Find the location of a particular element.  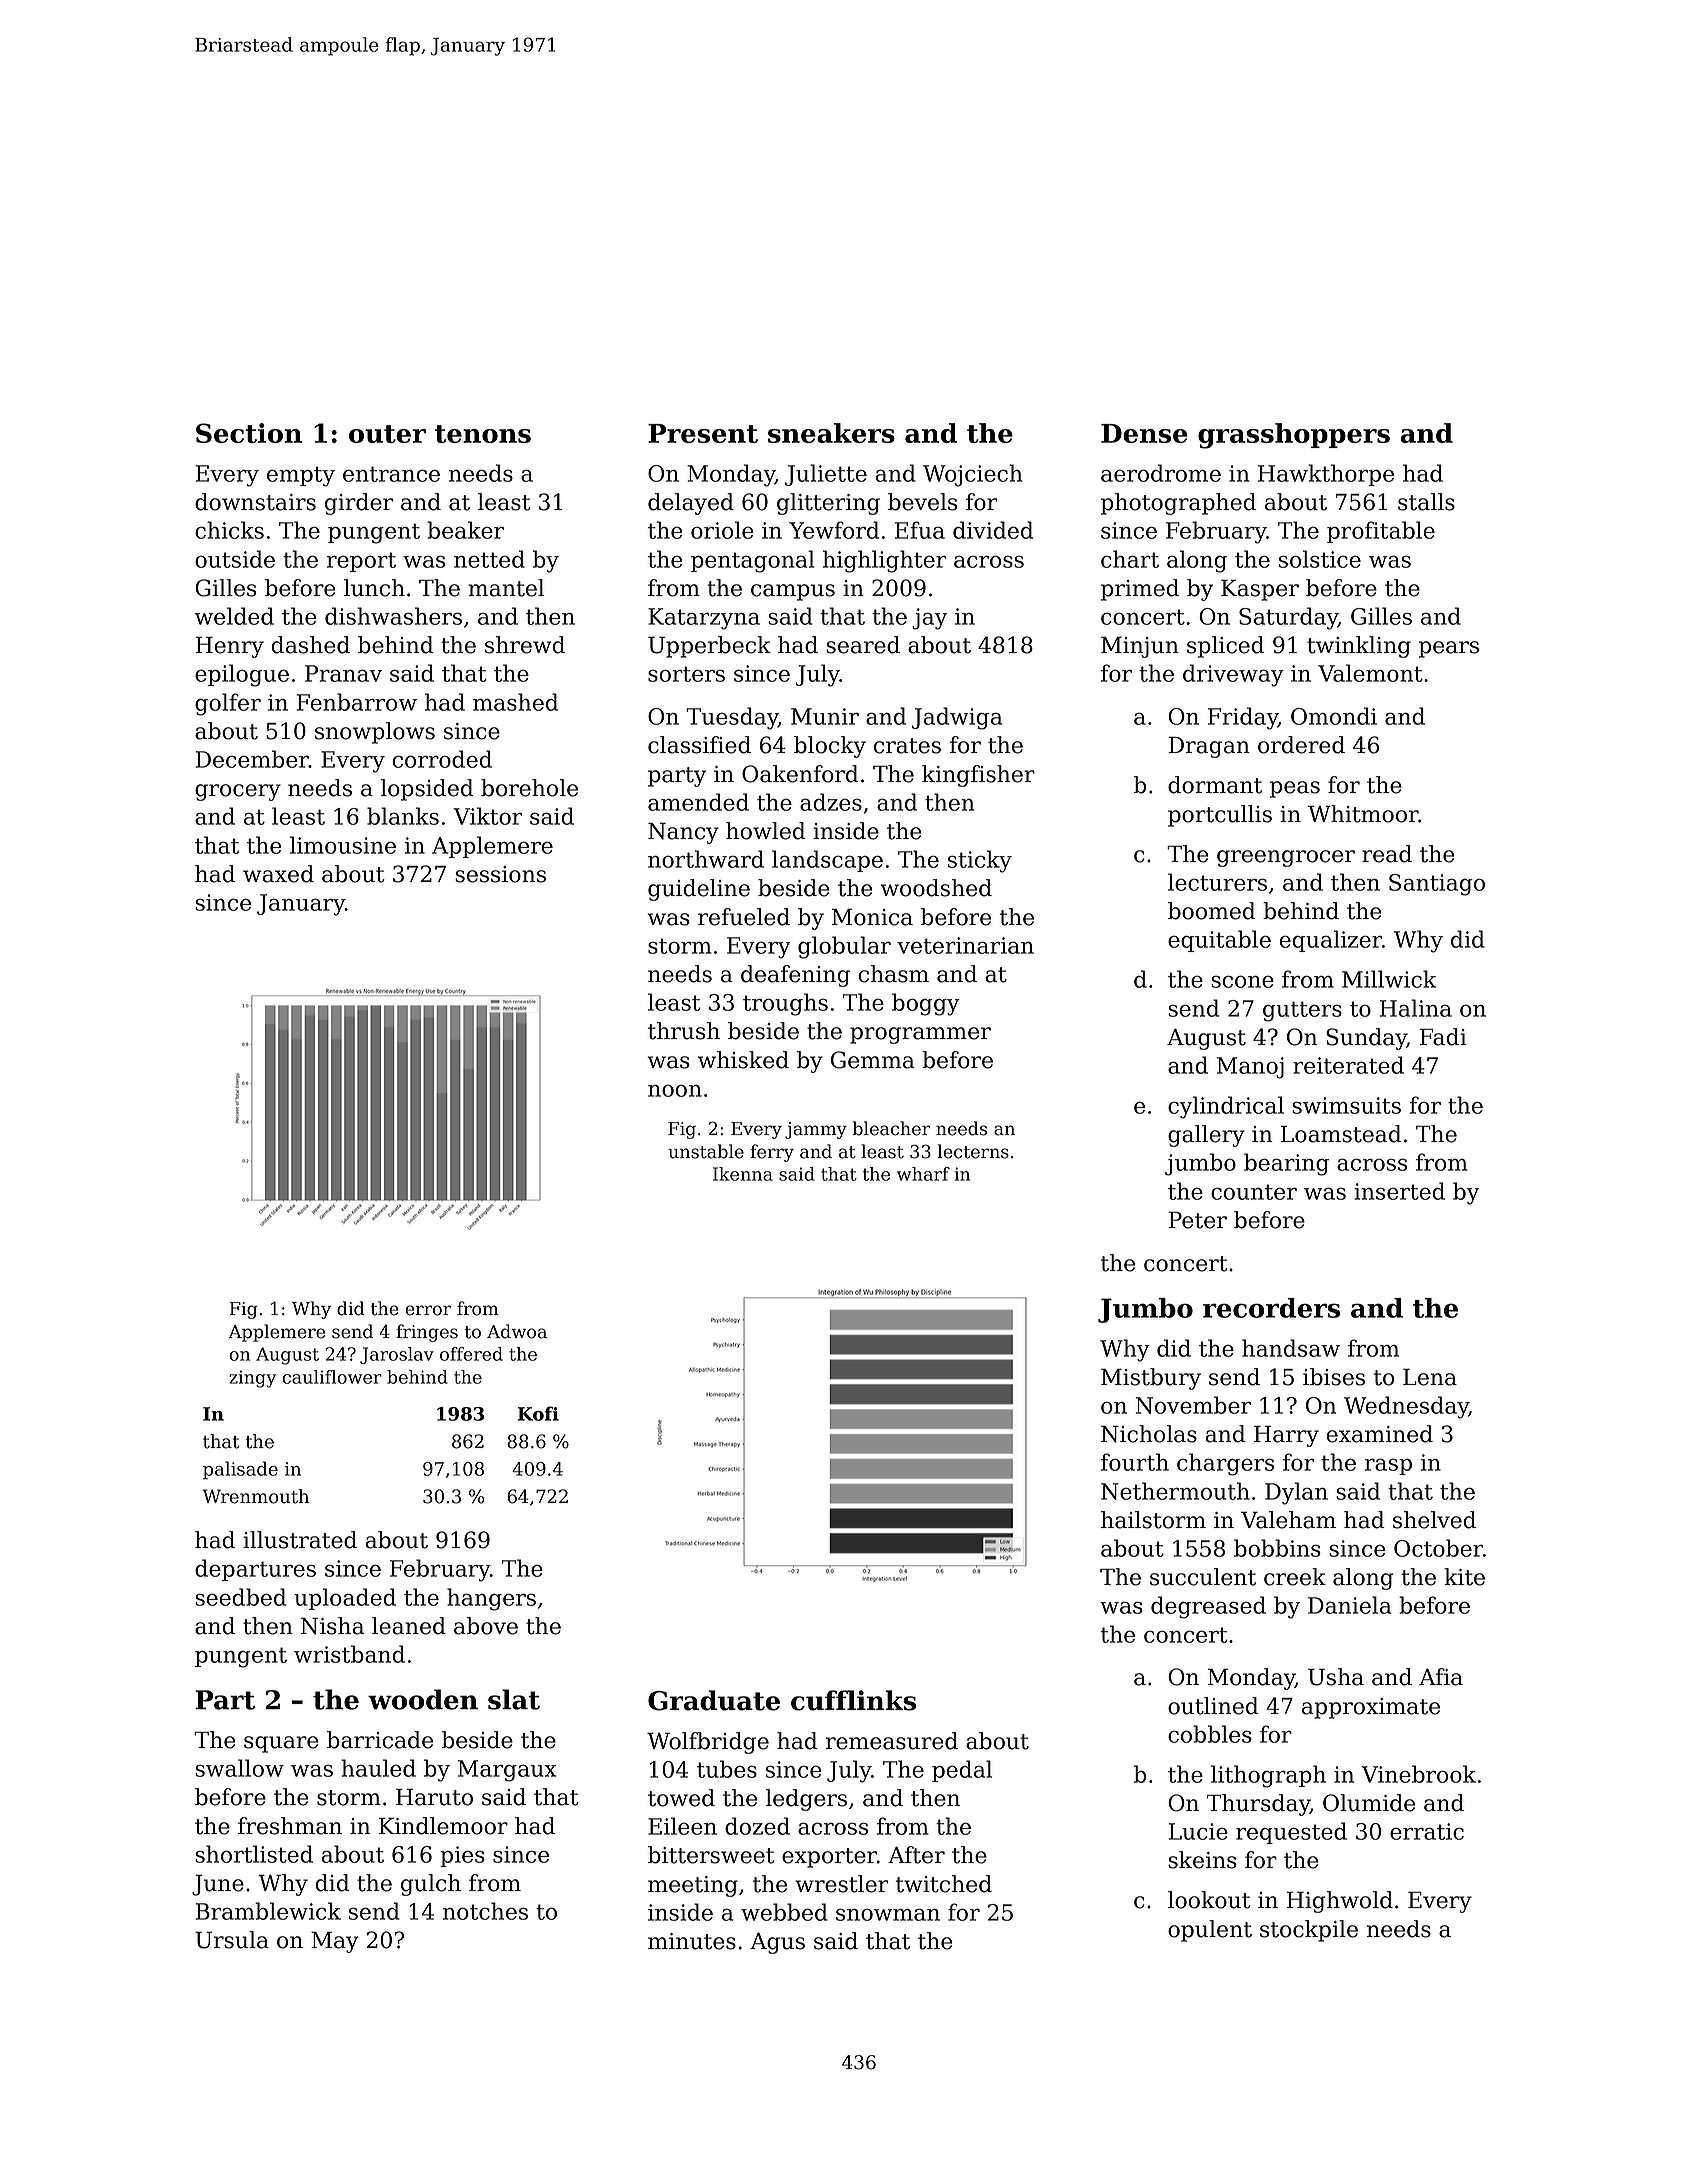

Valemont is located at coordinates (1370, 673).
